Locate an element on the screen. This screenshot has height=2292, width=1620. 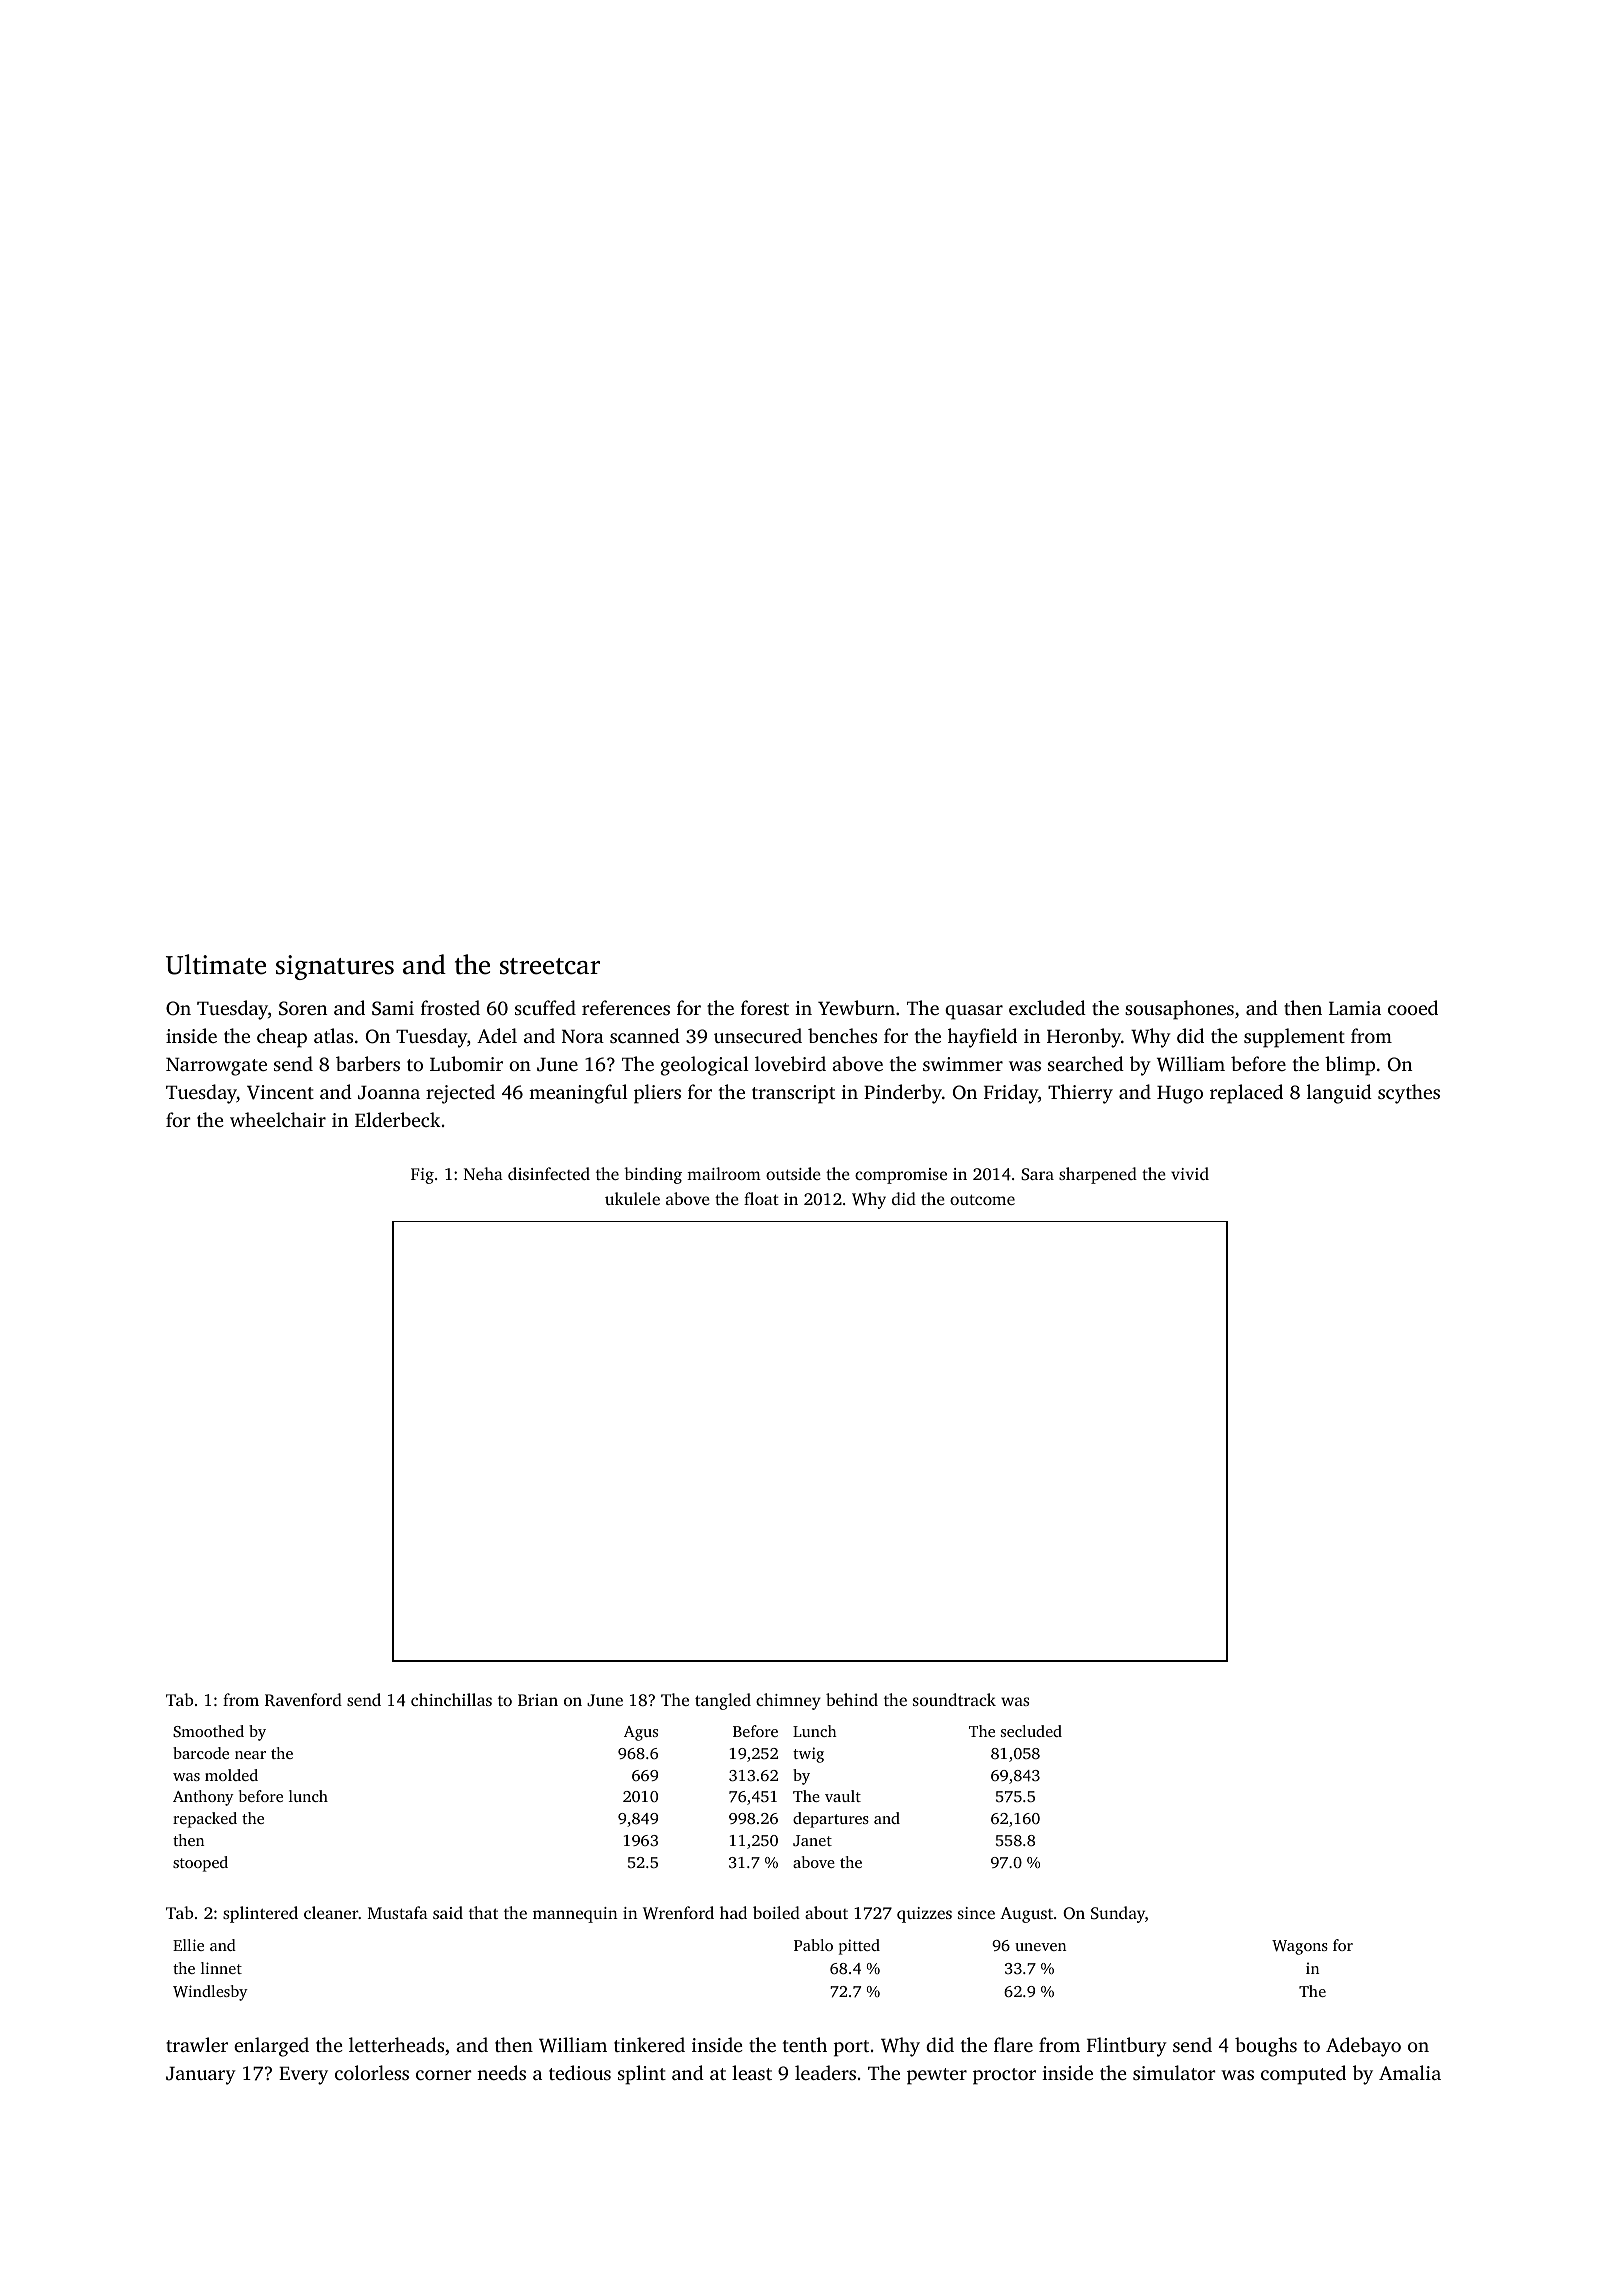
forest is located at coordinates (765, 1007).
